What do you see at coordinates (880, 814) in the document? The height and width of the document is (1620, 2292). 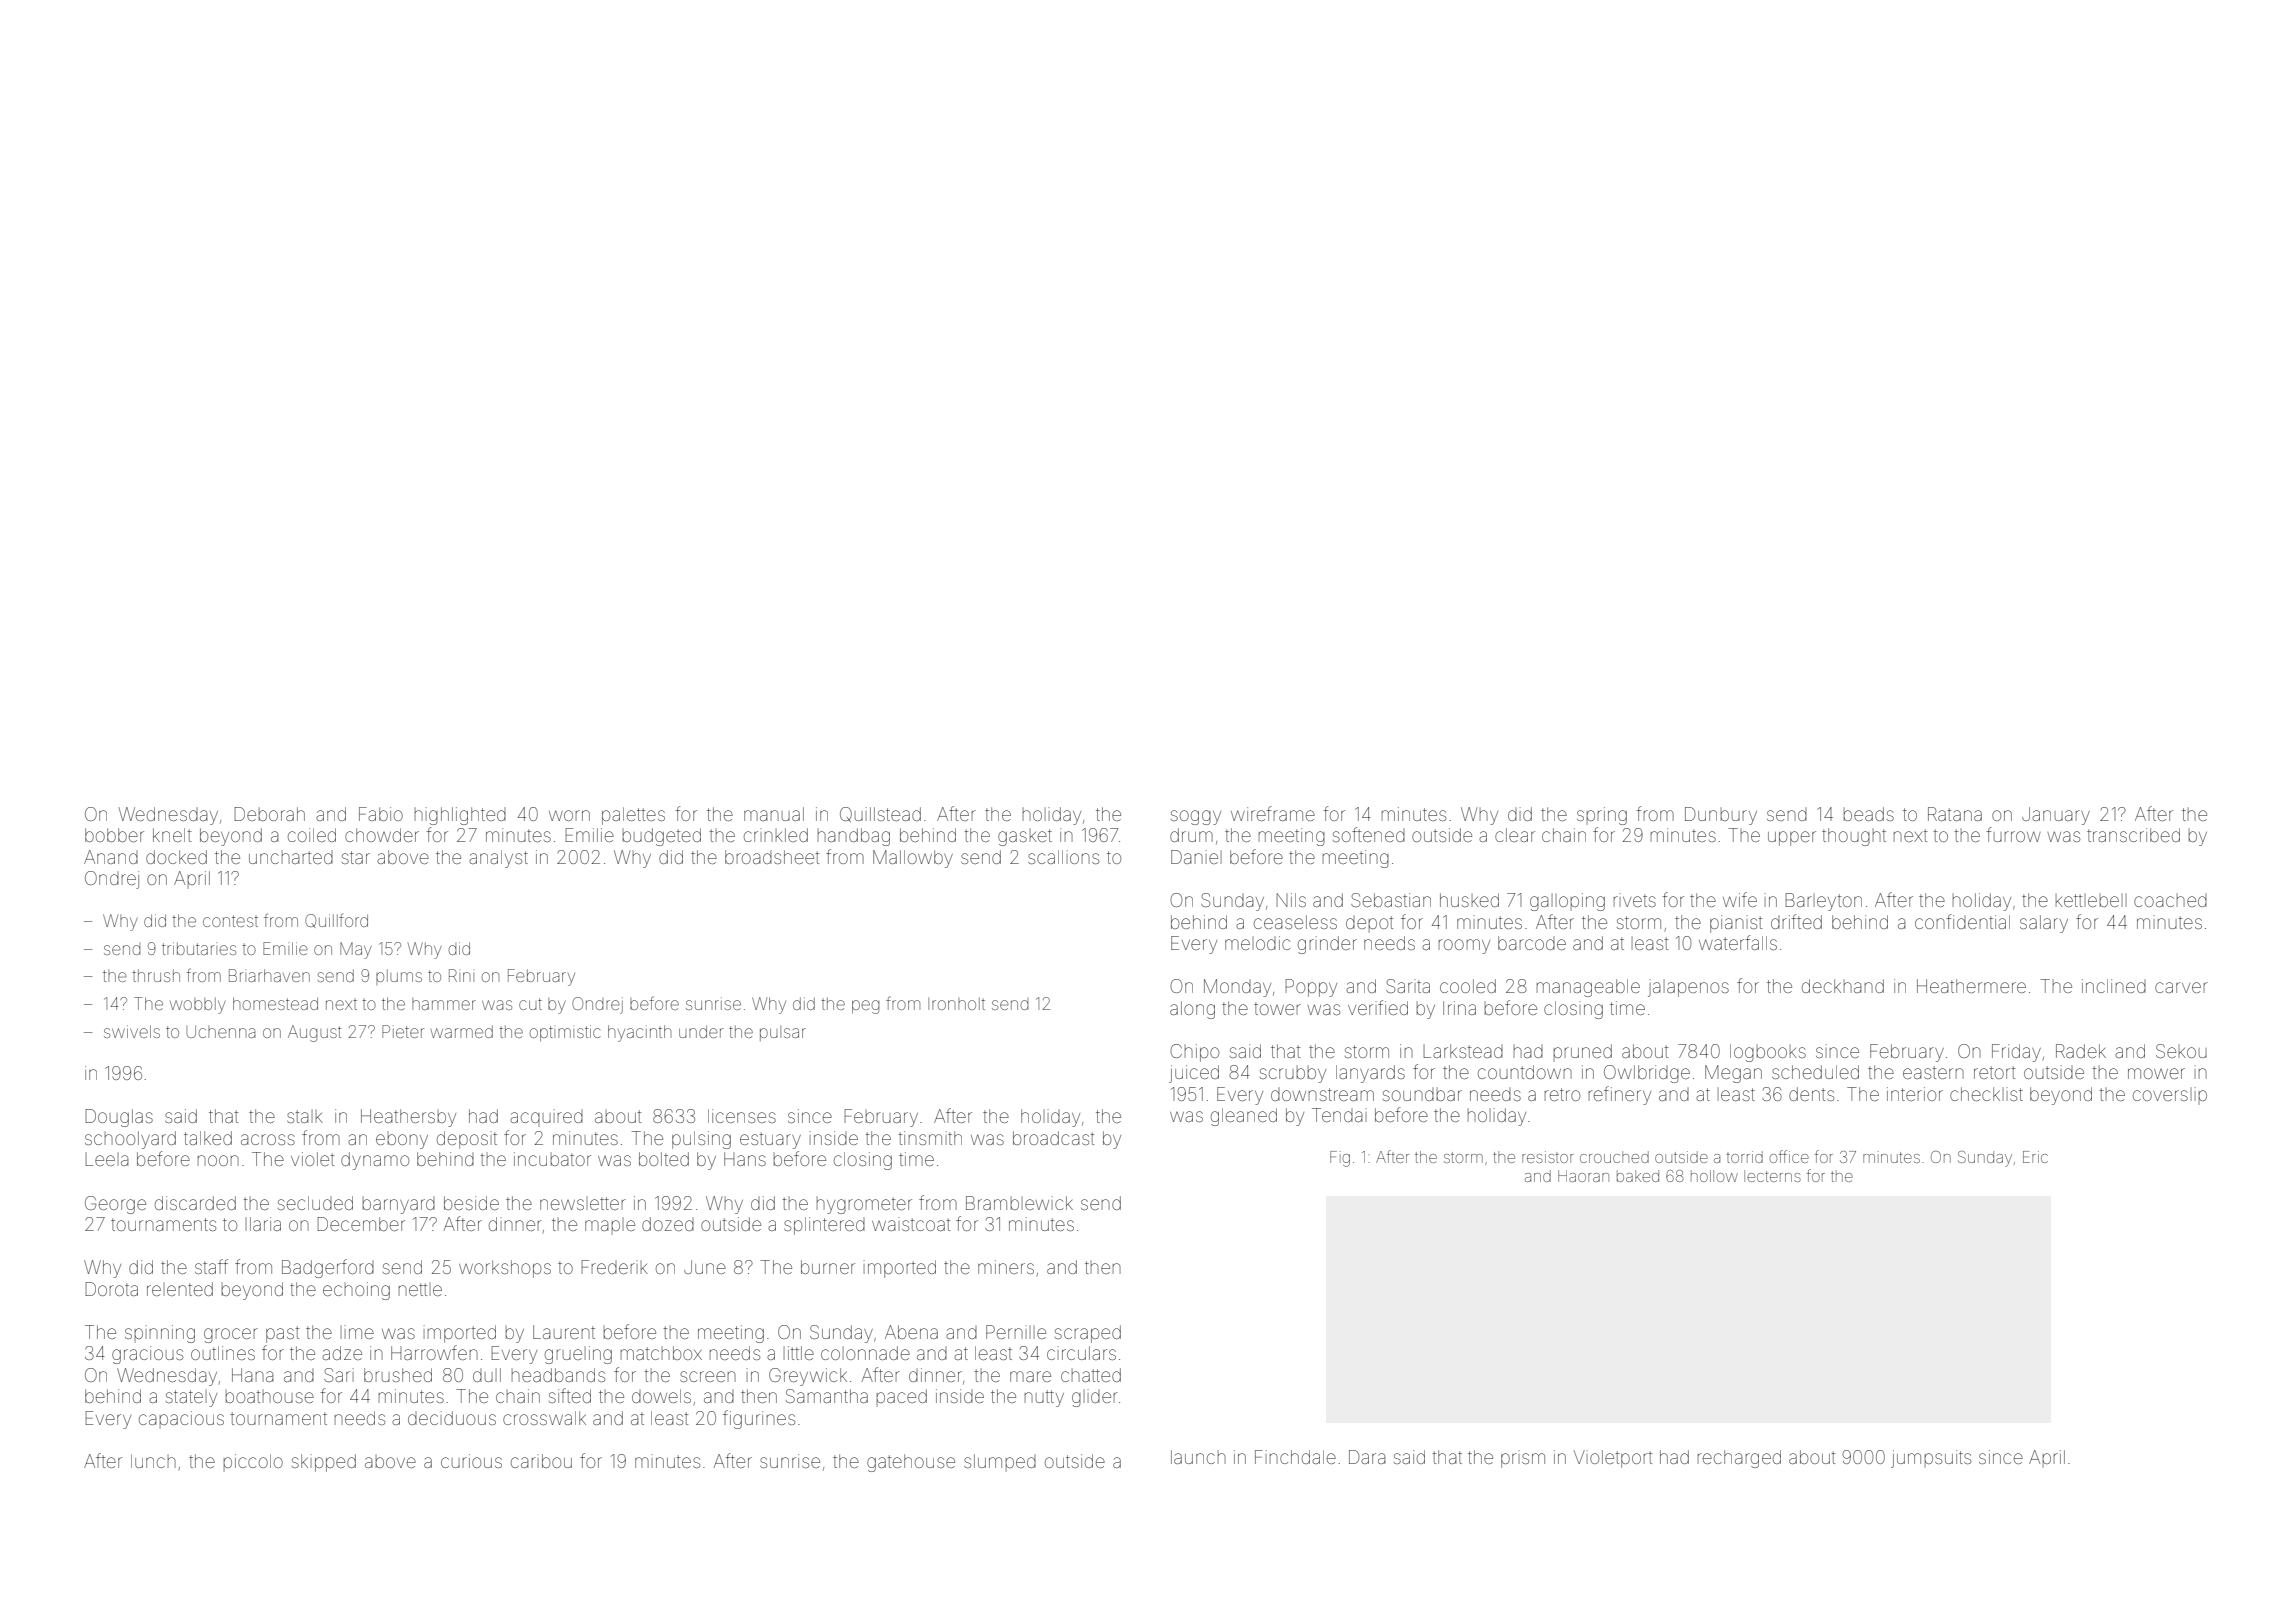 I see `Quillstead` at bounding box center [880, 814].
